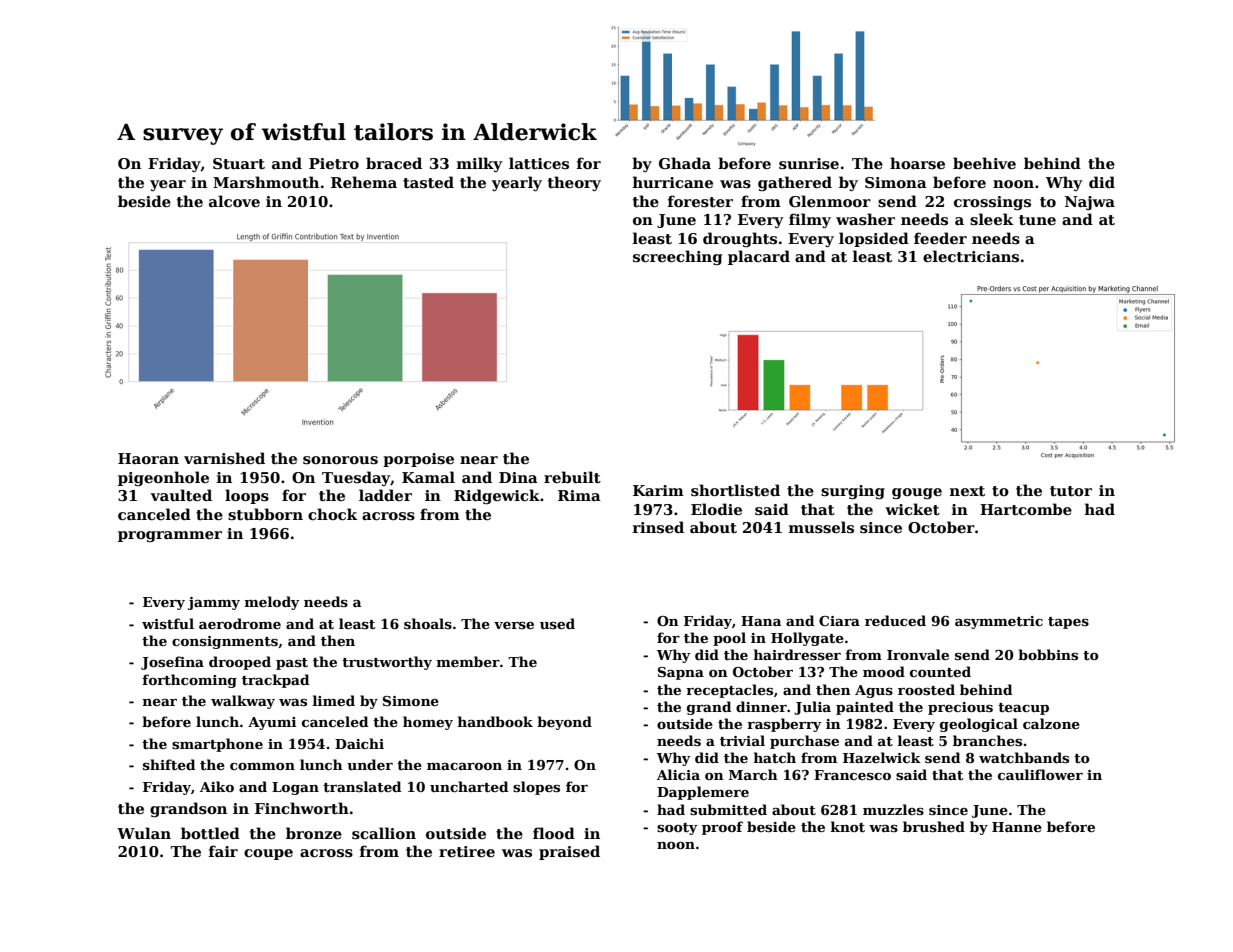 The height and width of the image is (952, 1233). What do you see at coordinates (685, 163) in the image?
I see `Ghada` at bounding box center [685, 163].
